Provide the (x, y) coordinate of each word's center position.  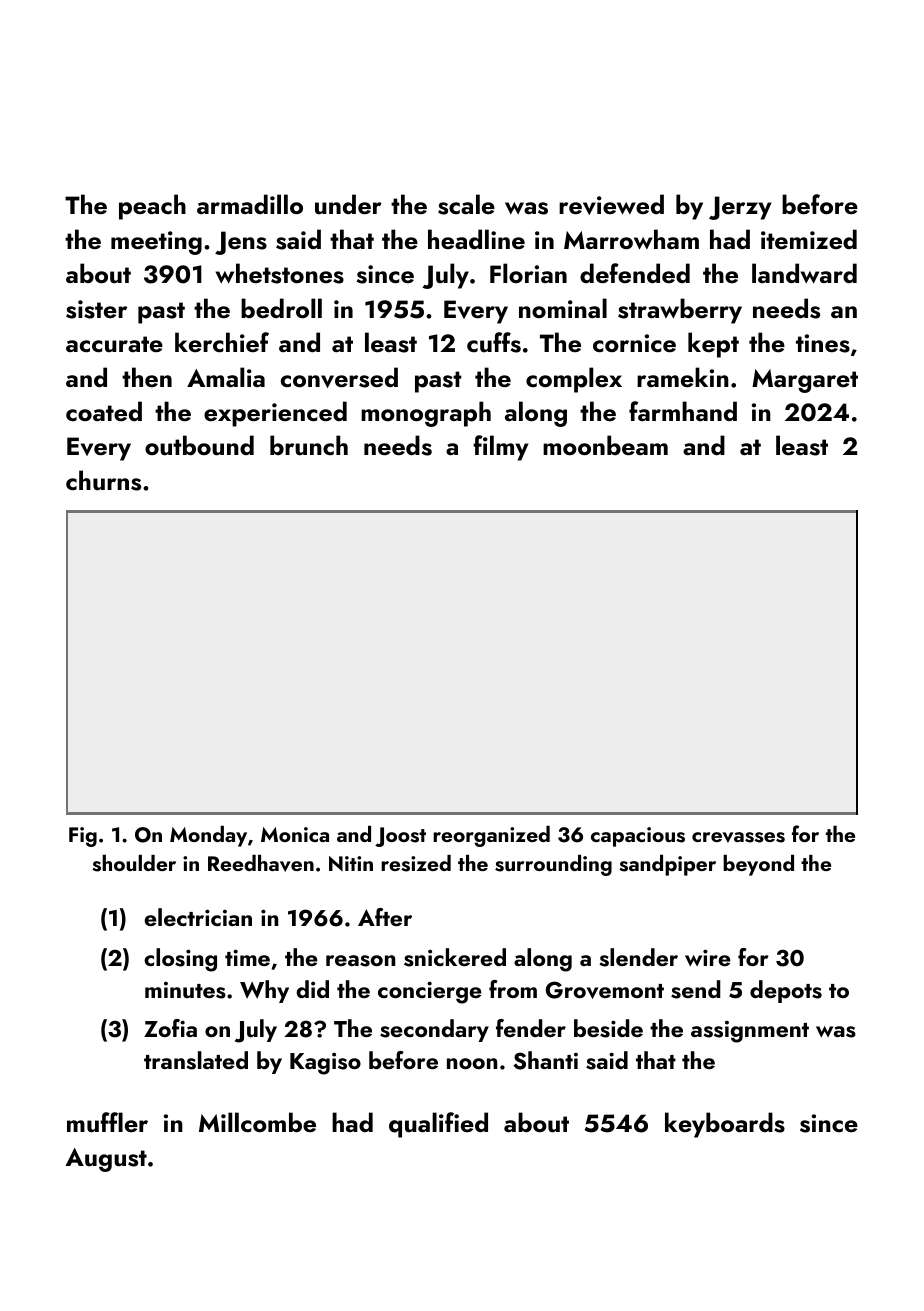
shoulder (134, 863)
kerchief (222, 342)
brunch (309, 445)
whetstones (280, 273)
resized (416, 863)
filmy (500, 448)
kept (713, 345)
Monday (208, 836)
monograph (426, 414)
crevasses (738, 837)
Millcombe (257, 1122)
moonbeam (605, 445)
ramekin (683, 377)
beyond (758, 865)
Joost (400, 837)
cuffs (494, 342)
